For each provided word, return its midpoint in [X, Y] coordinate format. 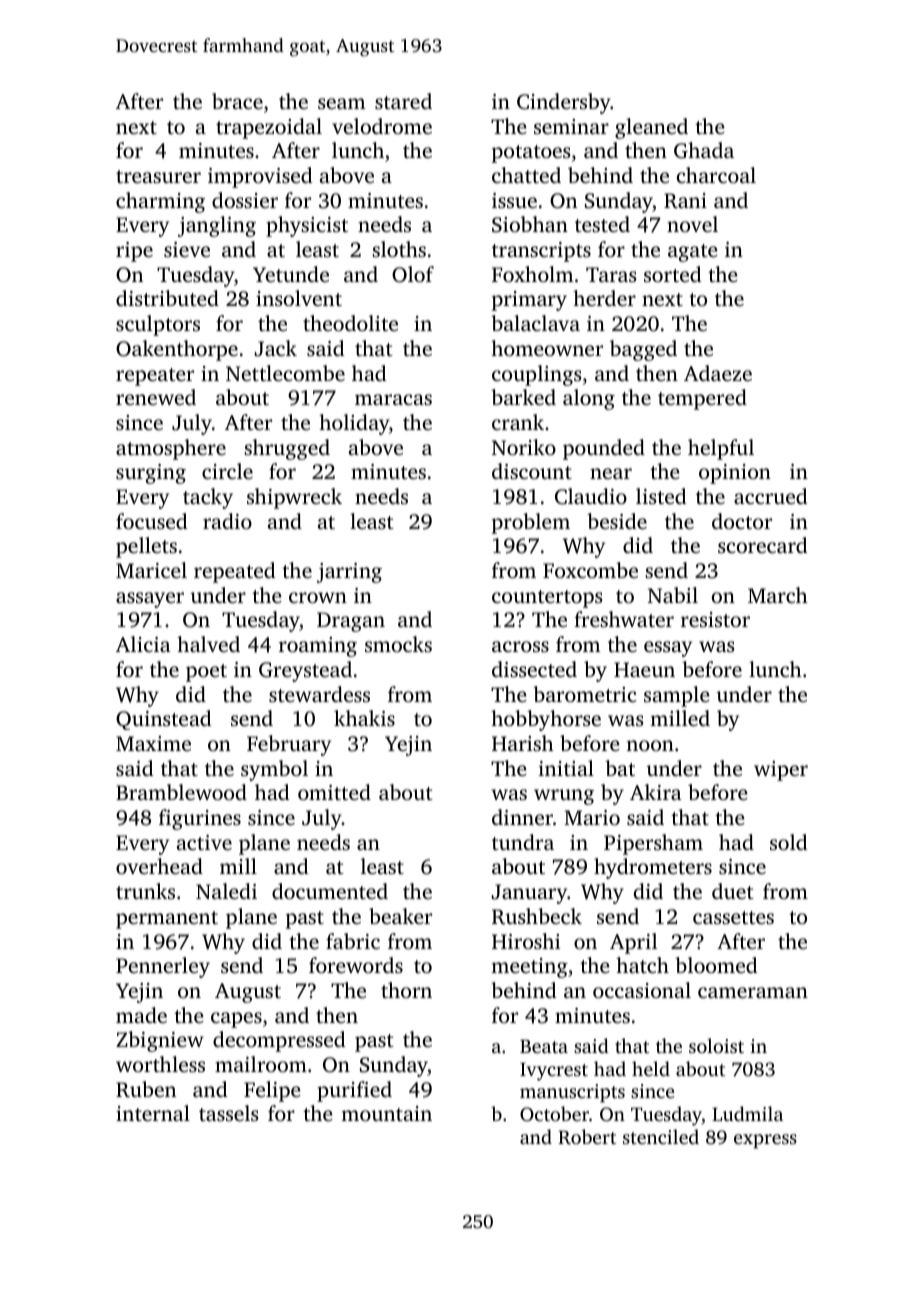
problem [531, 523]
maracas [393, 399]
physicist [307, 226]
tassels [228, 1113]
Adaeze [718, 373]
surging [151, 474]
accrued [771, 496]
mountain [386, 1113]
